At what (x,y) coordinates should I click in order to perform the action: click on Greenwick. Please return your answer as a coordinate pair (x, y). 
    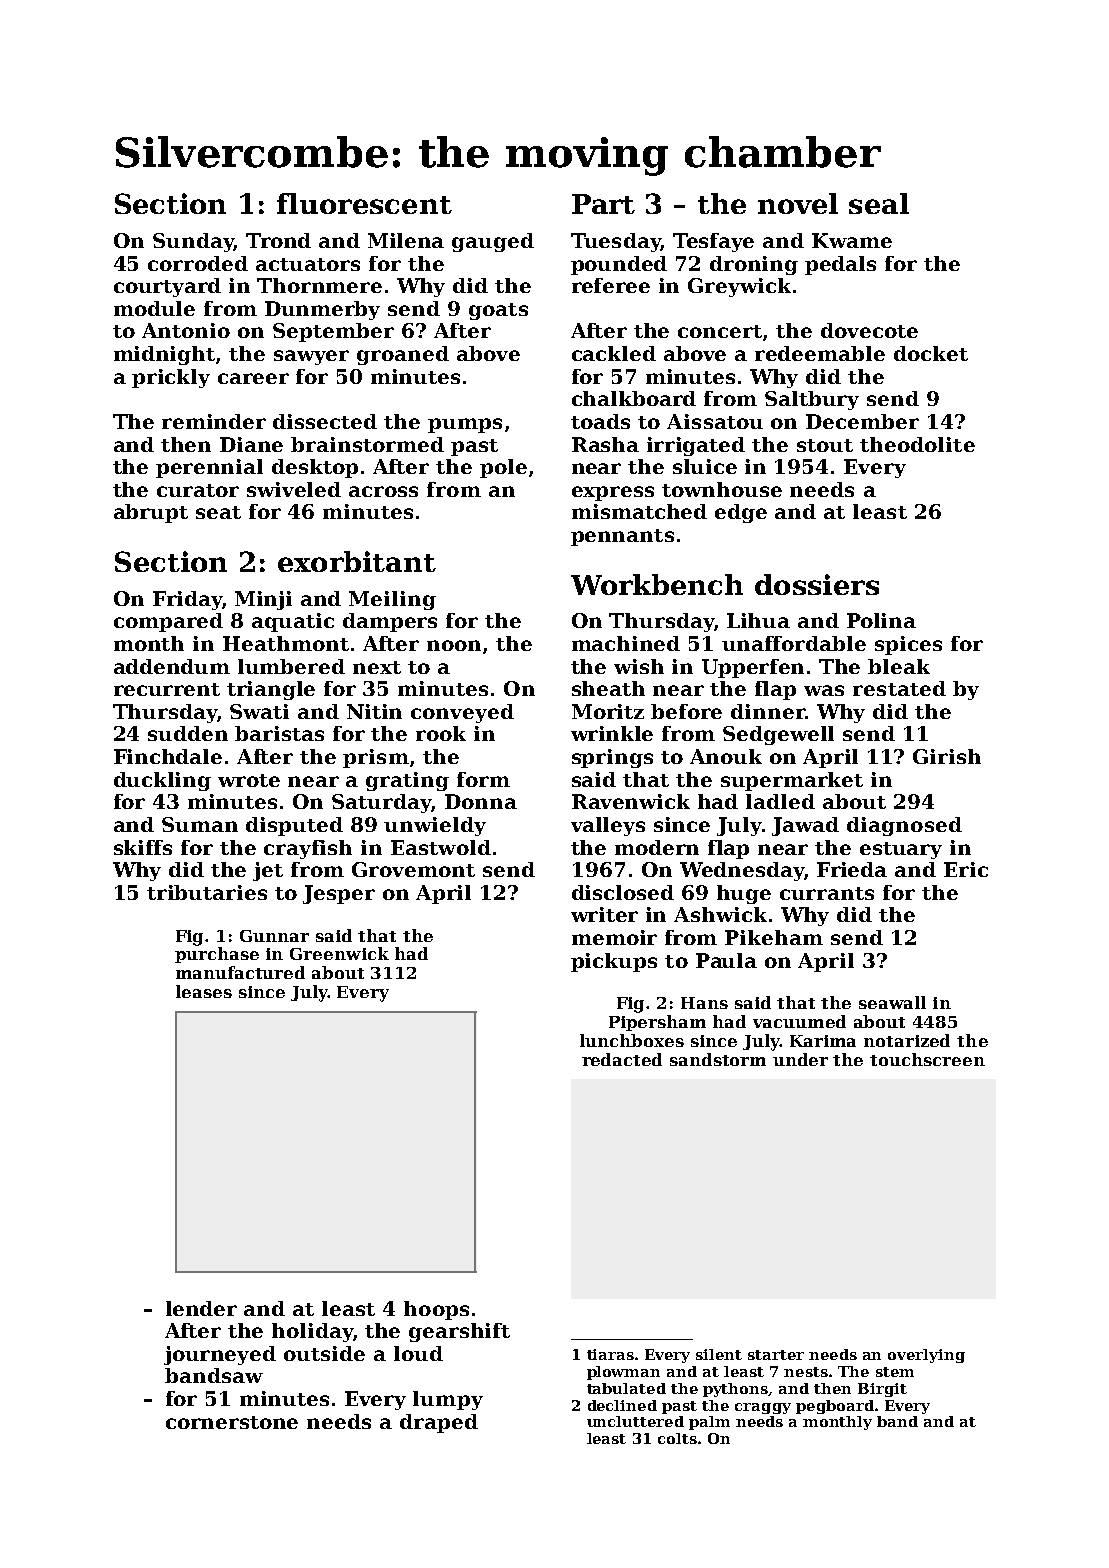
    Looking at the image, I should click on (339, 953).
